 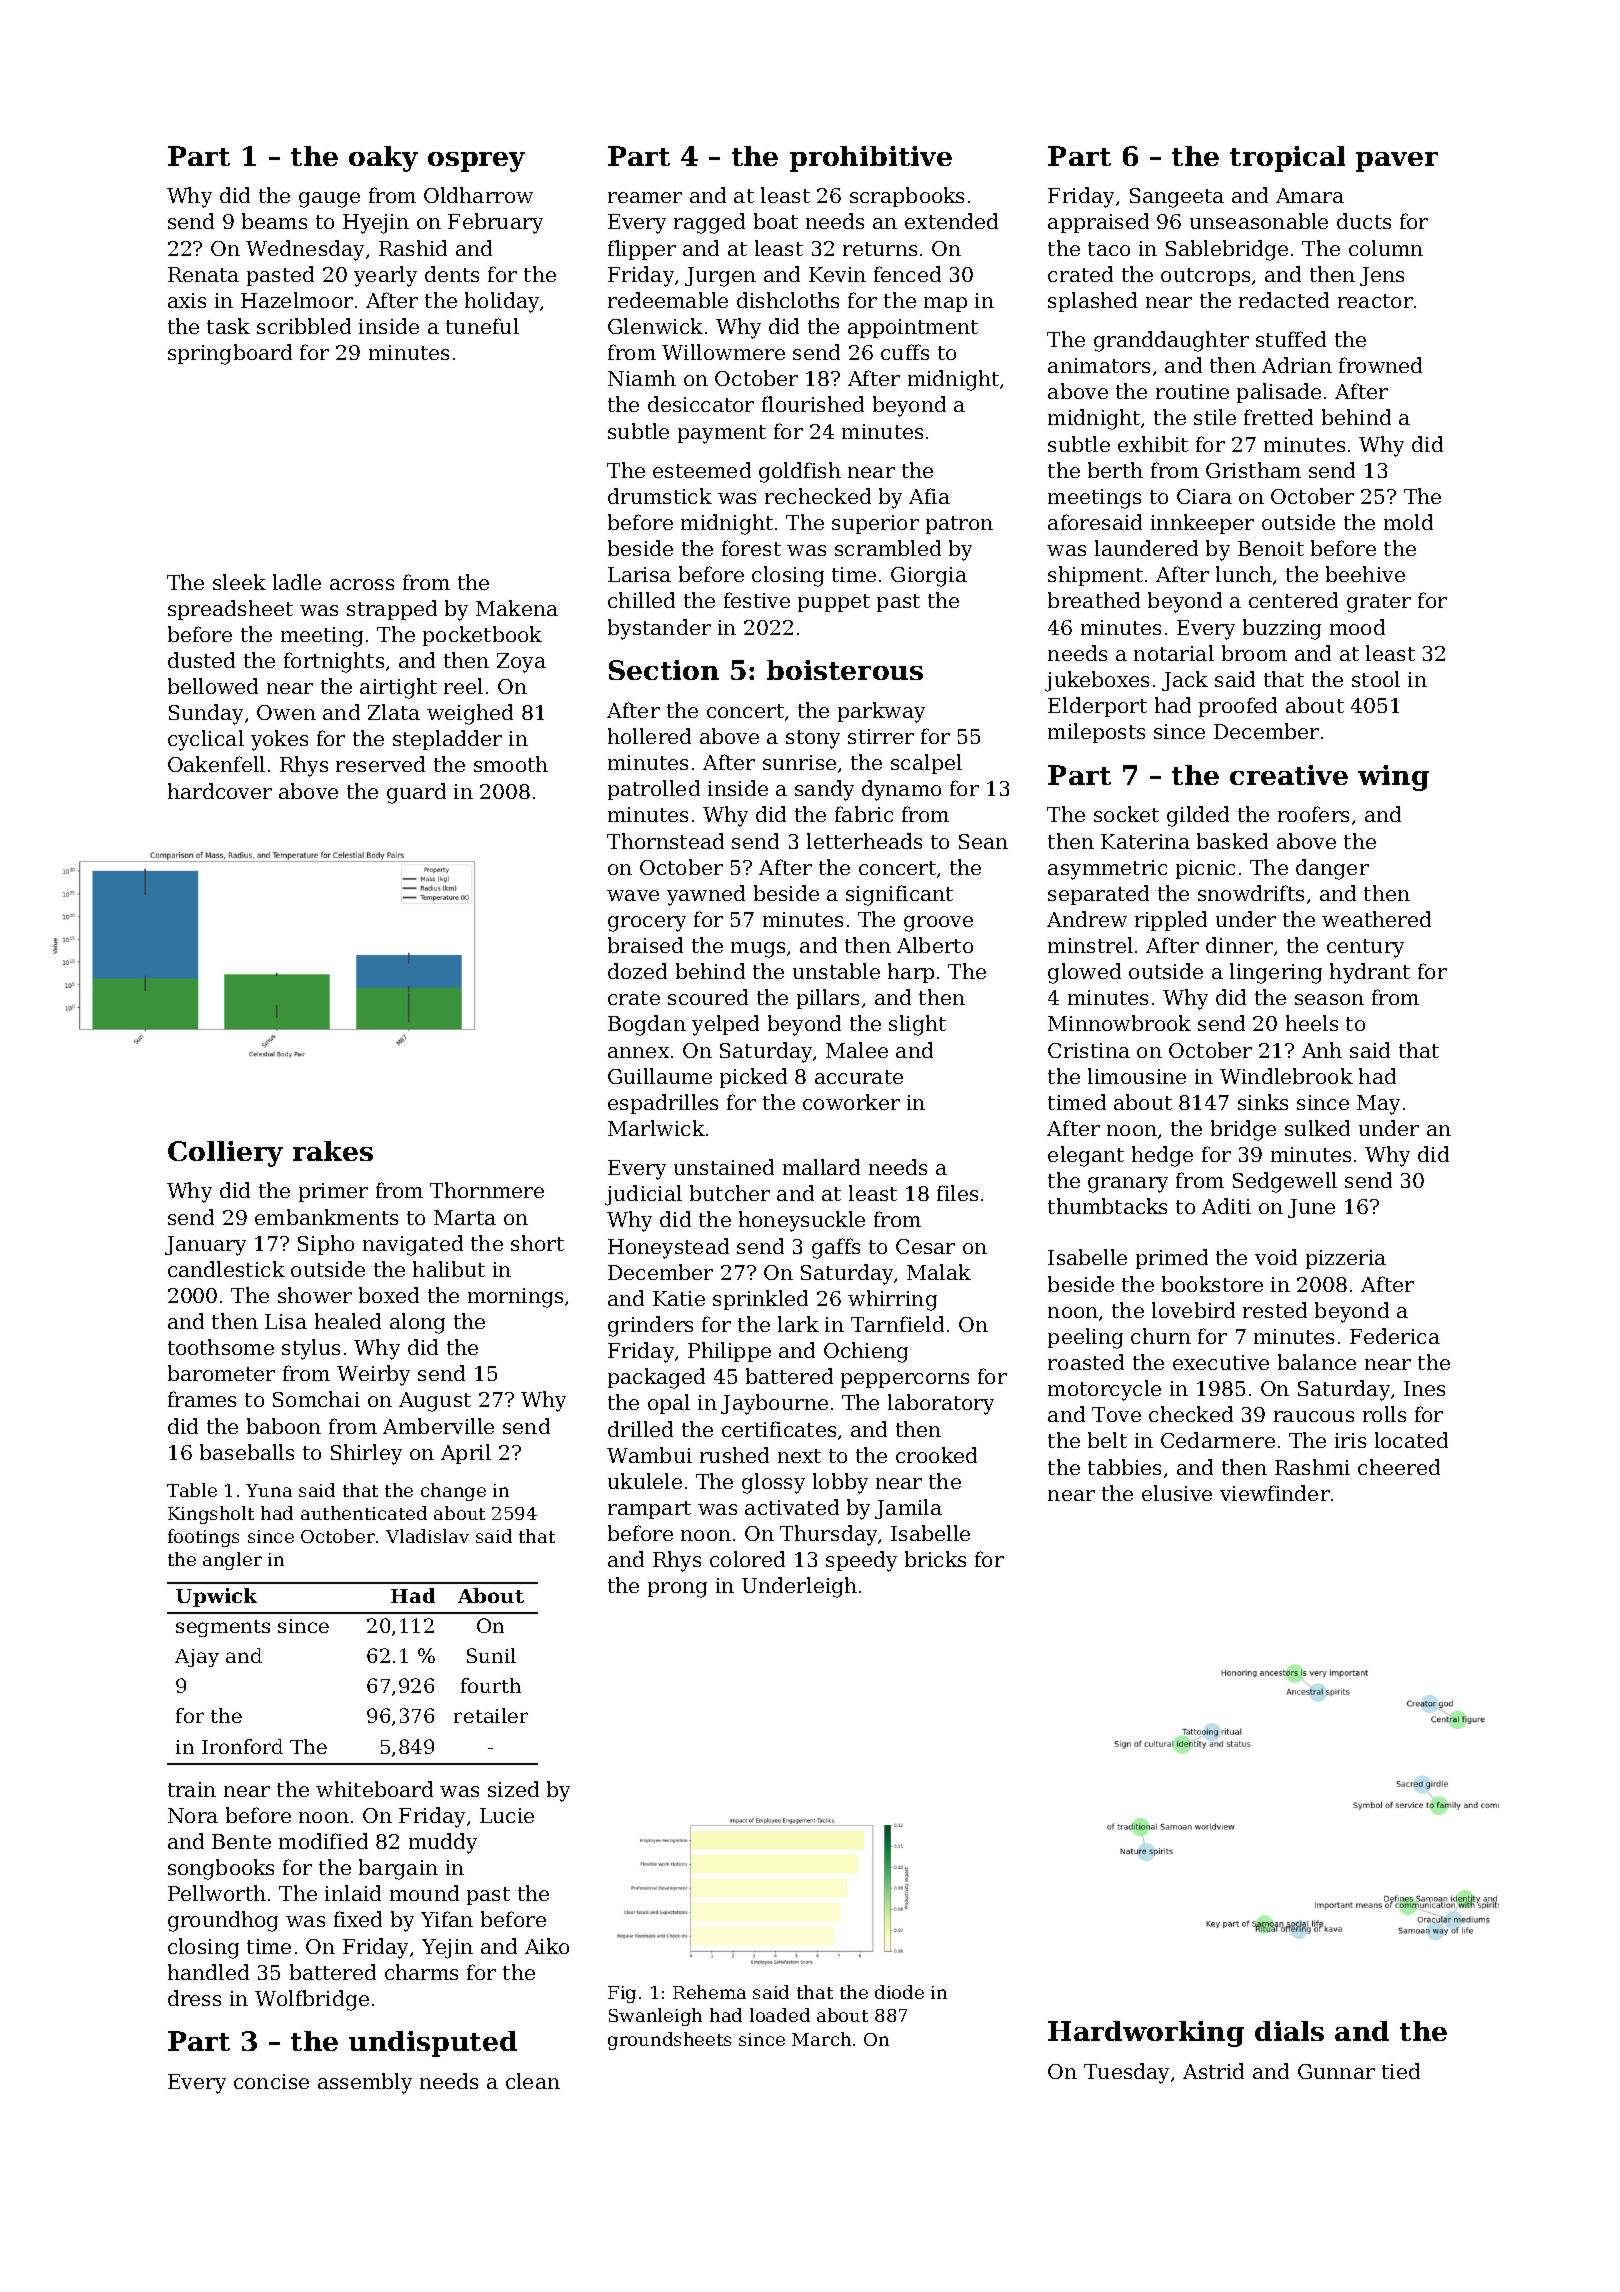 I want to click on desiccator, so click(x=701, y=404).
